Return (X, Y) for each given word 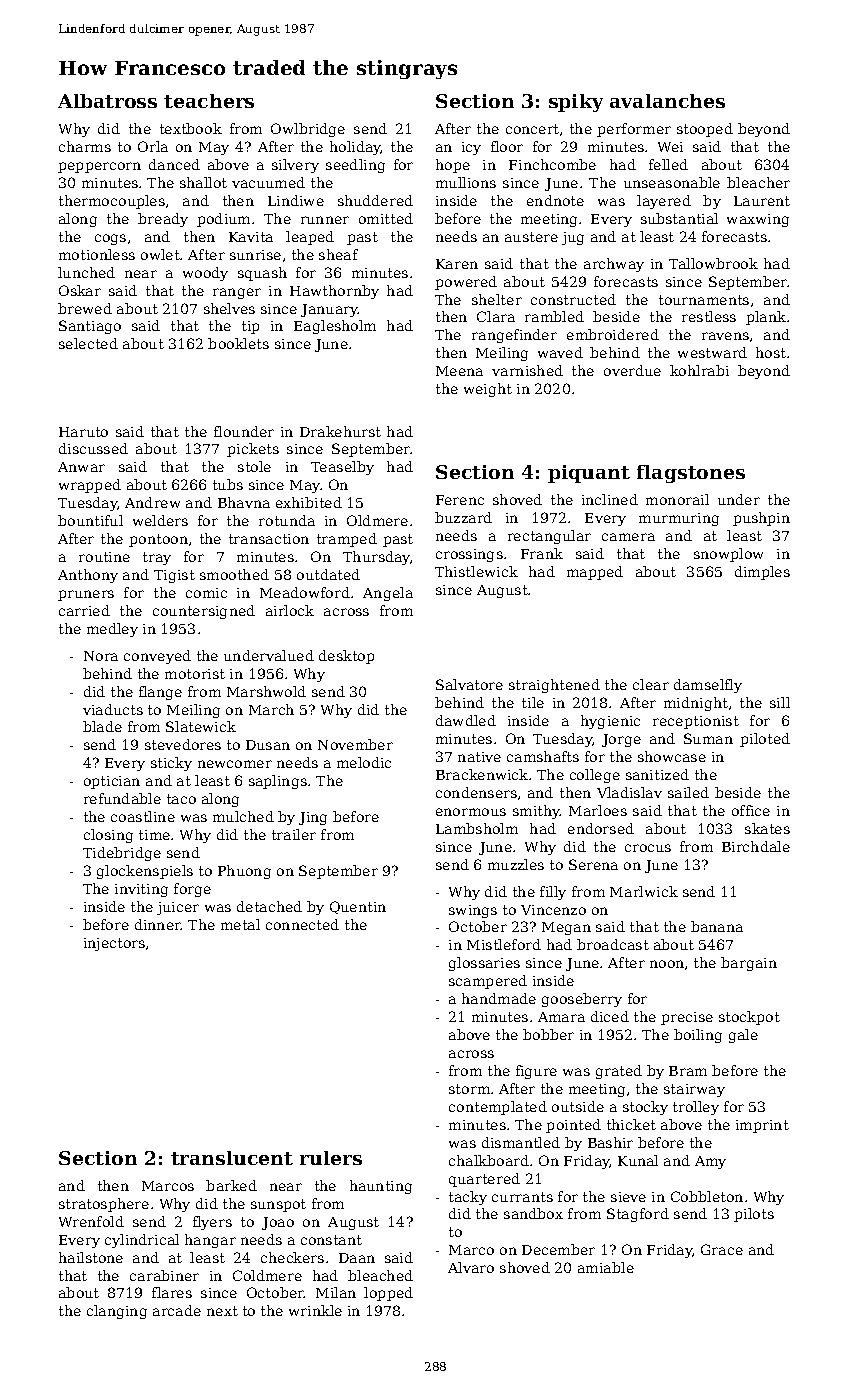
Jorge (621, 740)
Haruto (83, 432)
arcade (177, 1310)
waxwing (758, 220)
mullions (466, 182)
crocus (648, 848)
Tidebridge (122, 854)
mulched (243, 816)
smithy (536, 812)
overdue (632, 370)
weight (488, 390)
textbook (191, 128)
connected (302, 924)
